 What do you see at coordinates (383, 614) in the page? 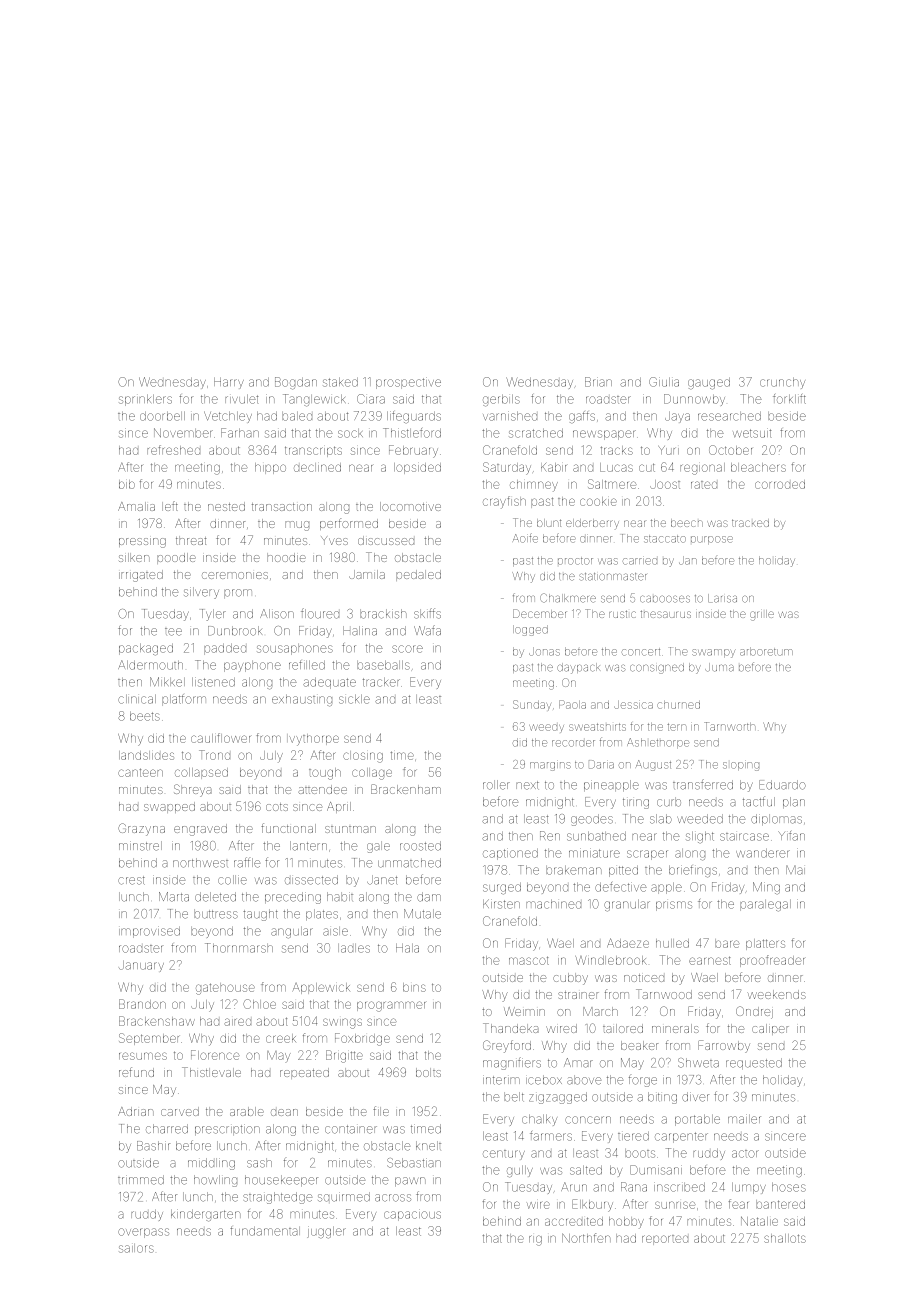
I see `brackish` at bounding box center [383, 614].
